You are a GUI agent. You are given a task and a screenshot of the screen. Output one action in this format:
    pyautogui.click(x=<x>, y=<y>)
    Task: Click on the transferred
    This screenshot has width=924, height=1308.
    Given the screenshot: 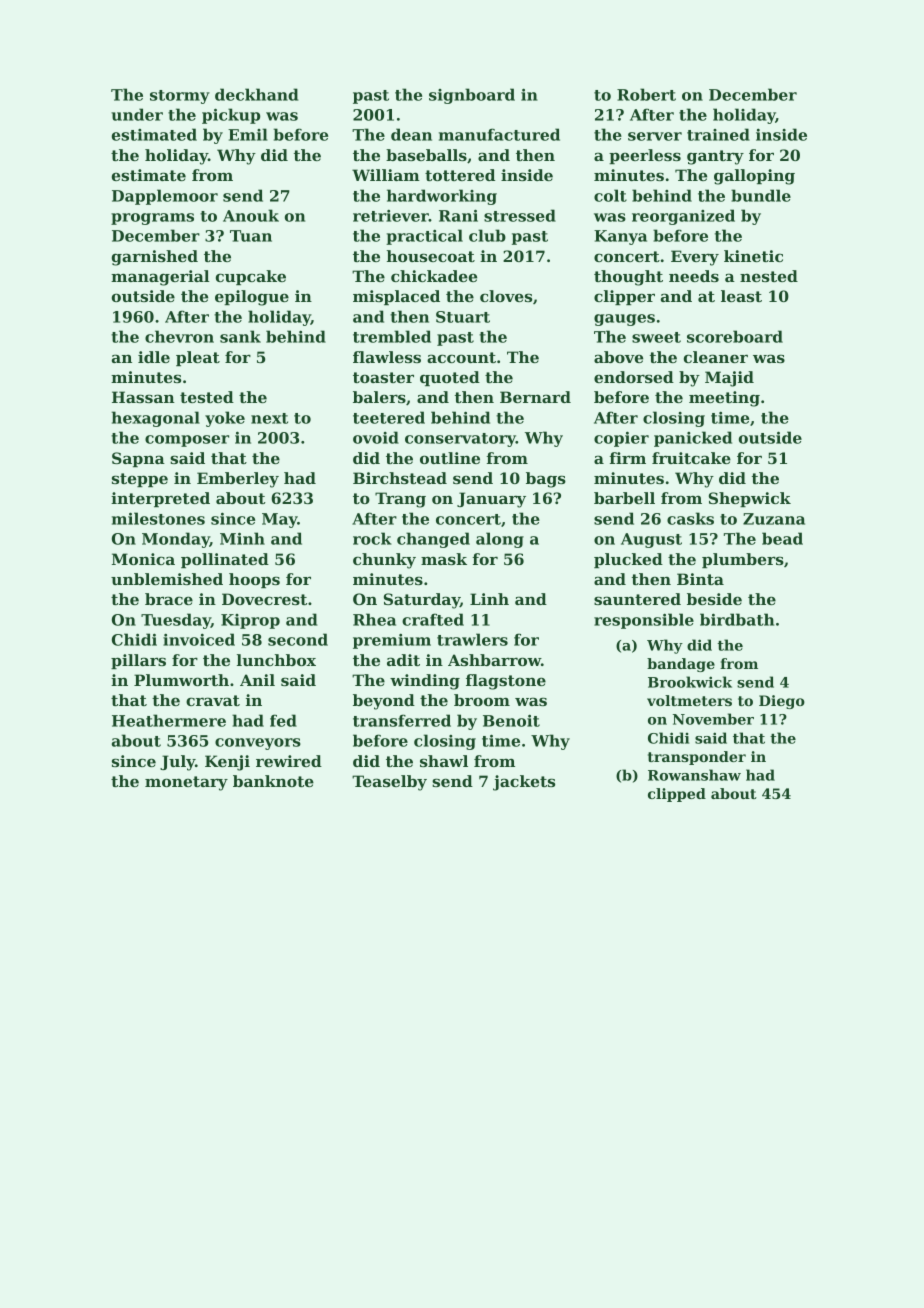 What is the action you would take?
    pyautogui.click(x=402, y=720)
